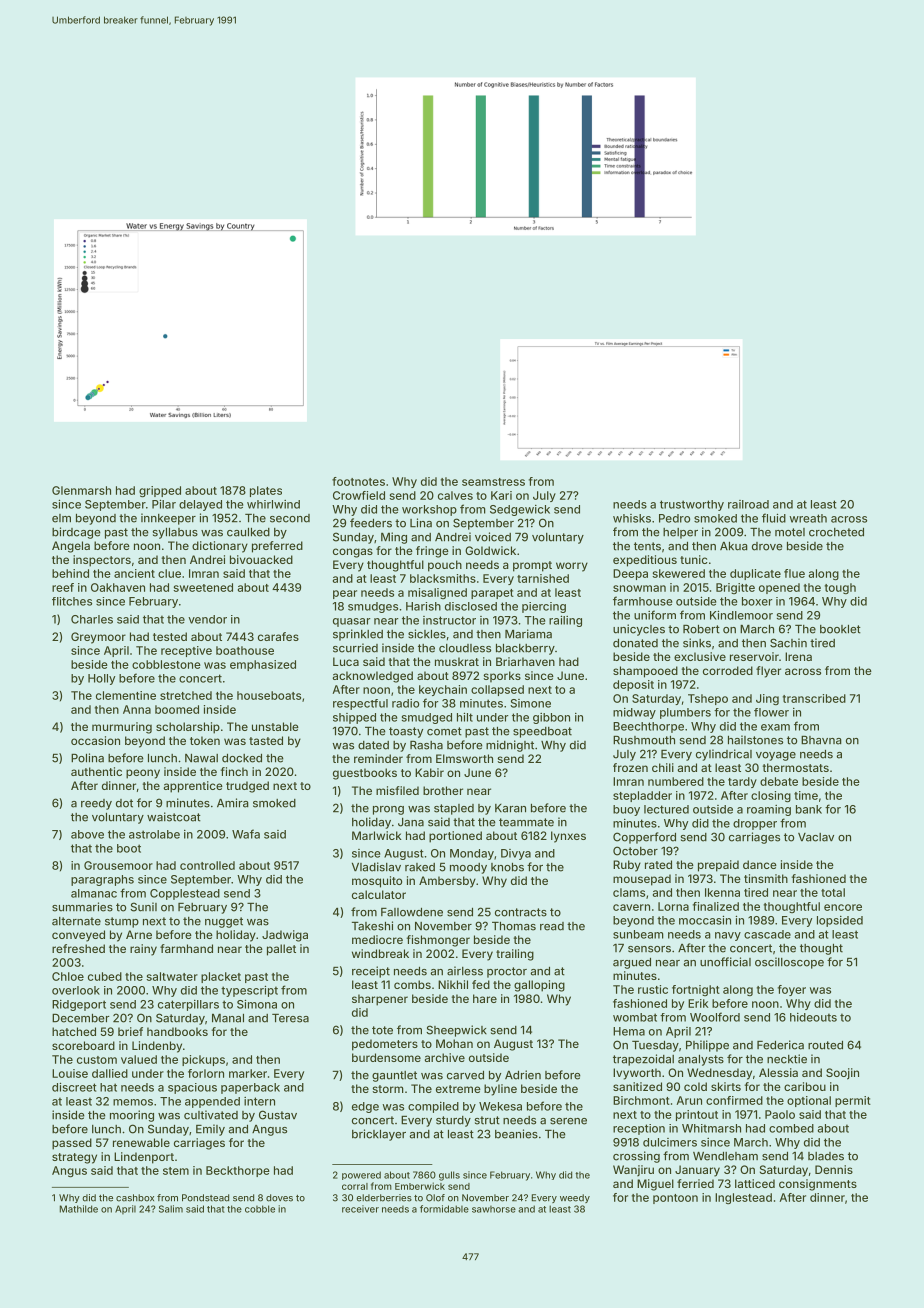 The image size is (924, 1308). I want to click on Divya, so click(516, 854).
